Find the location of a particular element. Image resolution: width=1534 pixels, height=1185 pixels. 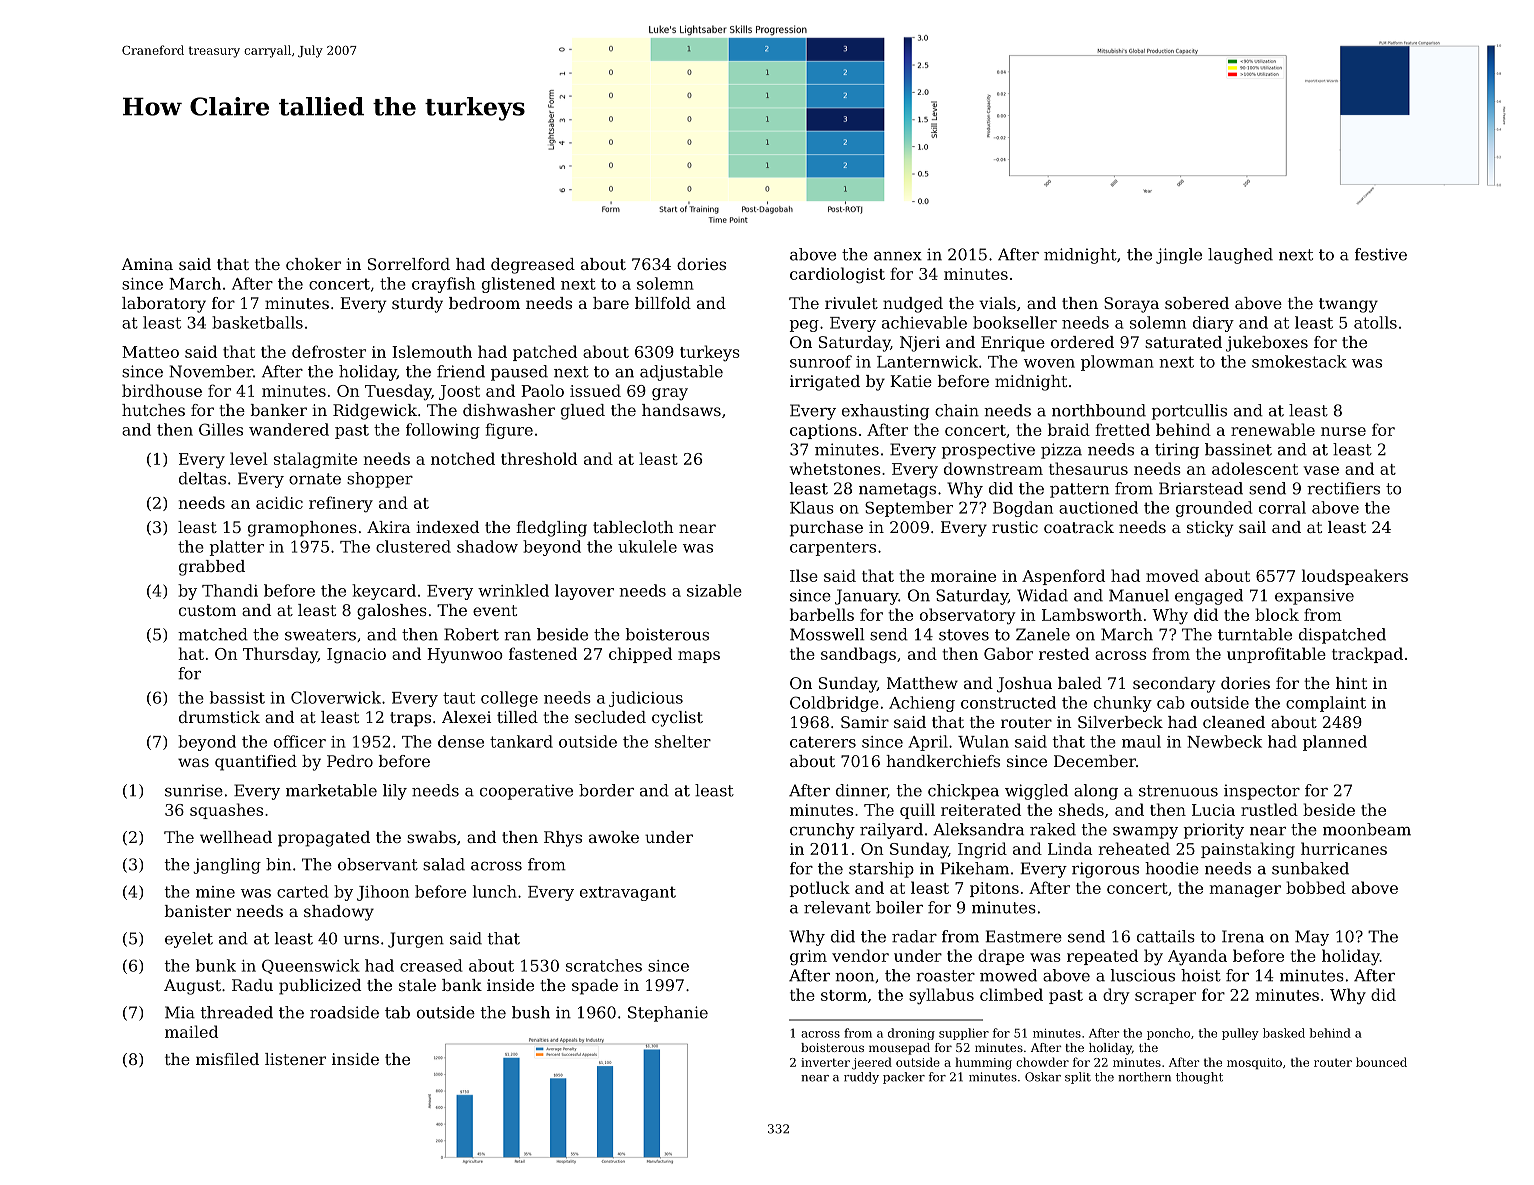

lily is located at coordinates (395, 792).
